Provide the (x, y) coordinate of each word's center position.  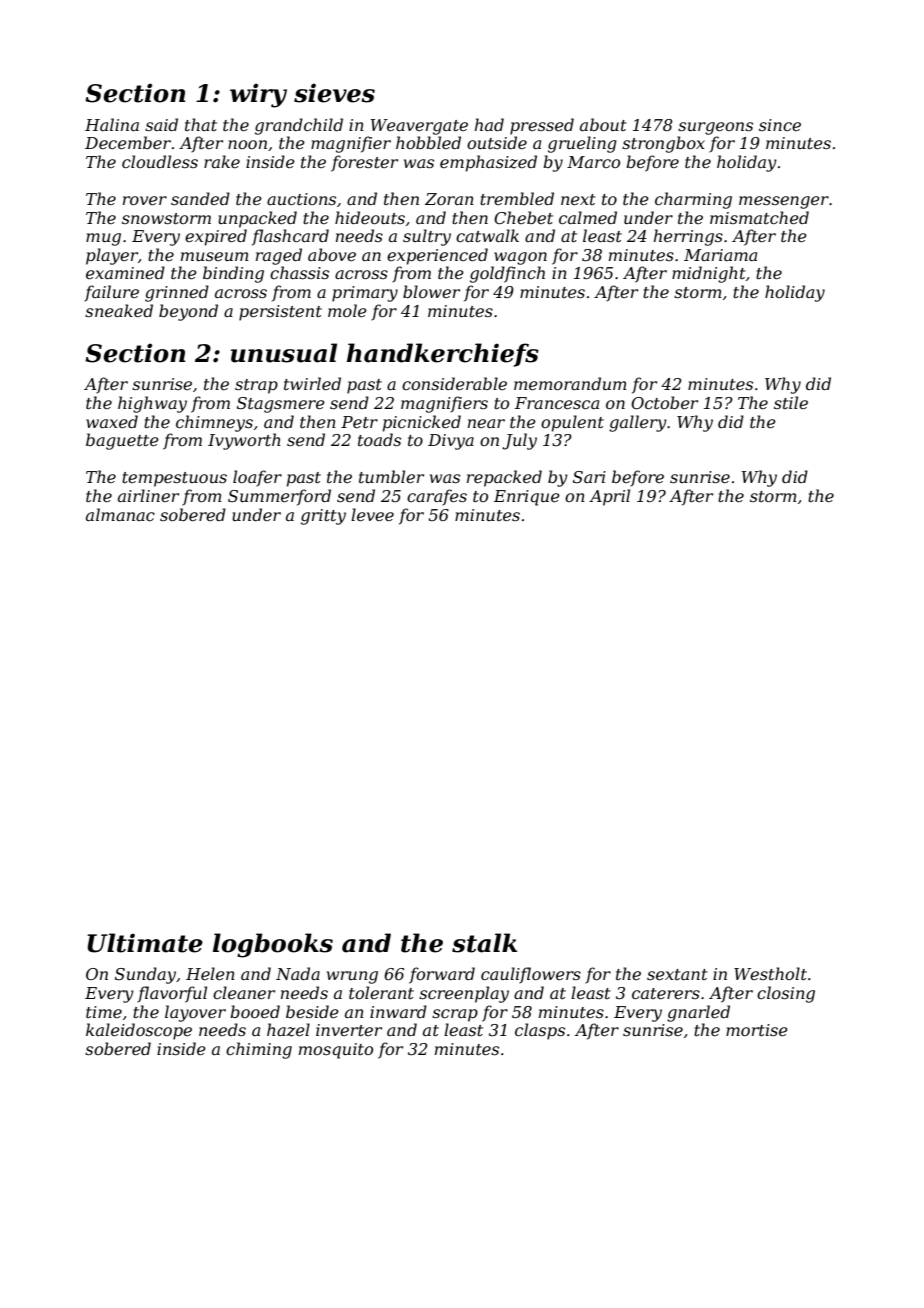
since (780, 125)
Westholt (770, 973)
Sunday (145, 975)
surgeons (715, 128)
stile (791, 402)
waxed (112, 421)
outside (497, 142)
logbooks (273, 945)
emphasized (488, 163)
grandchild (299, 126)
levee (372, 514)
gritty (323, 517)
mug (103, 239)
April (609, 497)
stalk (484, 943)
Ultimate (145, 943)
